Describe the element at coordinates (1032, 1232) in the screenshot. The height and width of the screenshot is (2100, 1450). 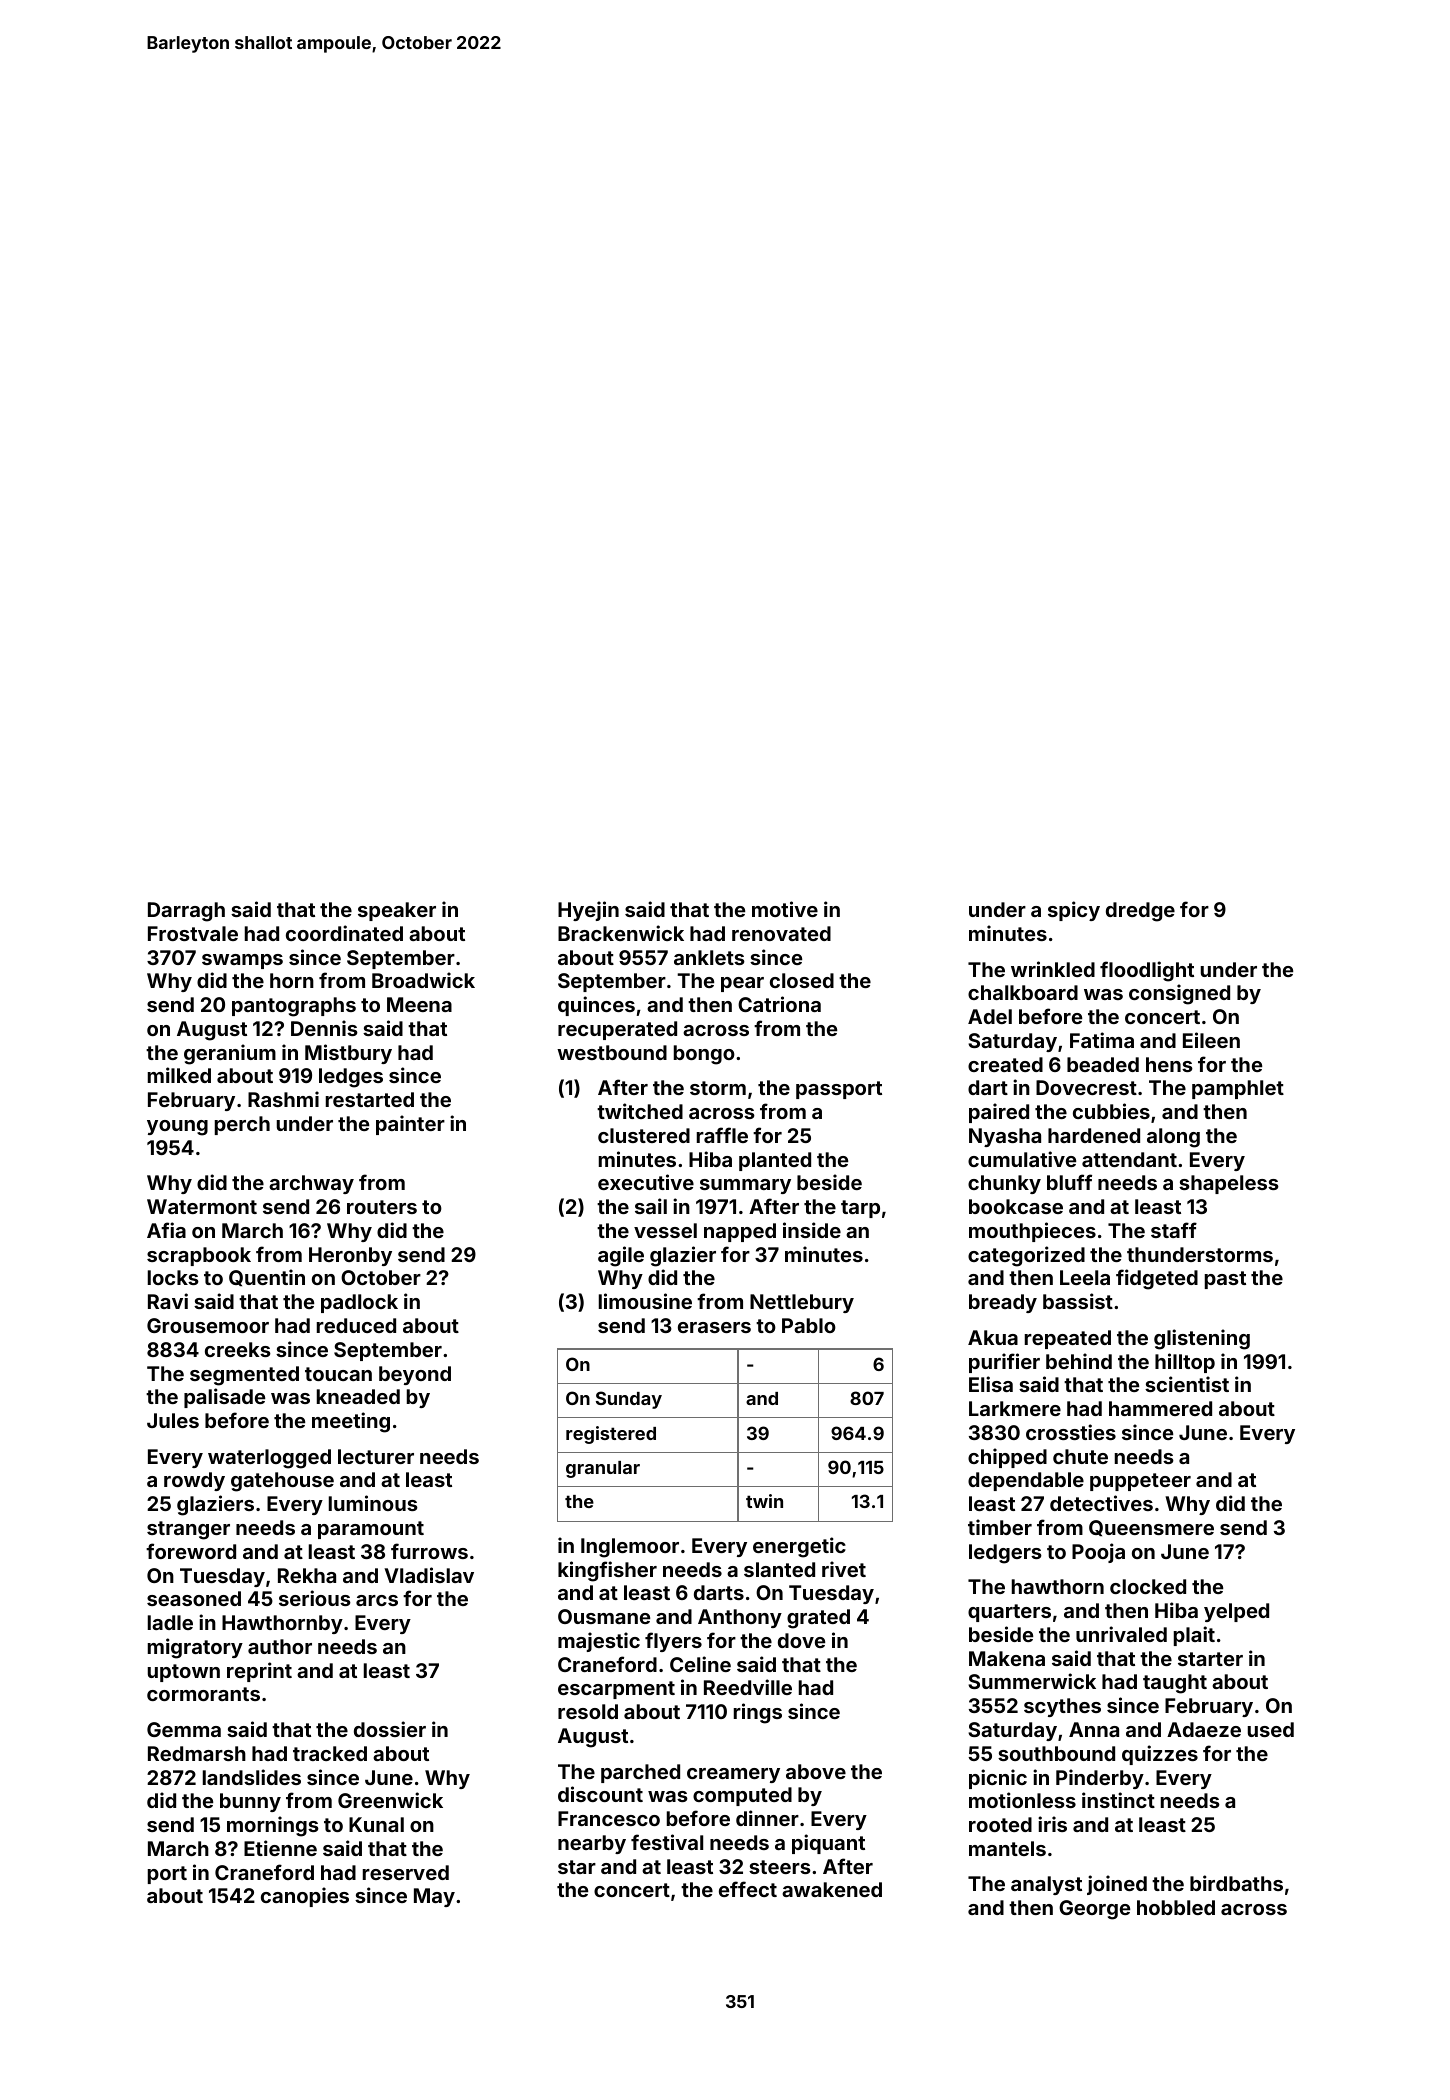
I see `mouthpieces` at that location.
